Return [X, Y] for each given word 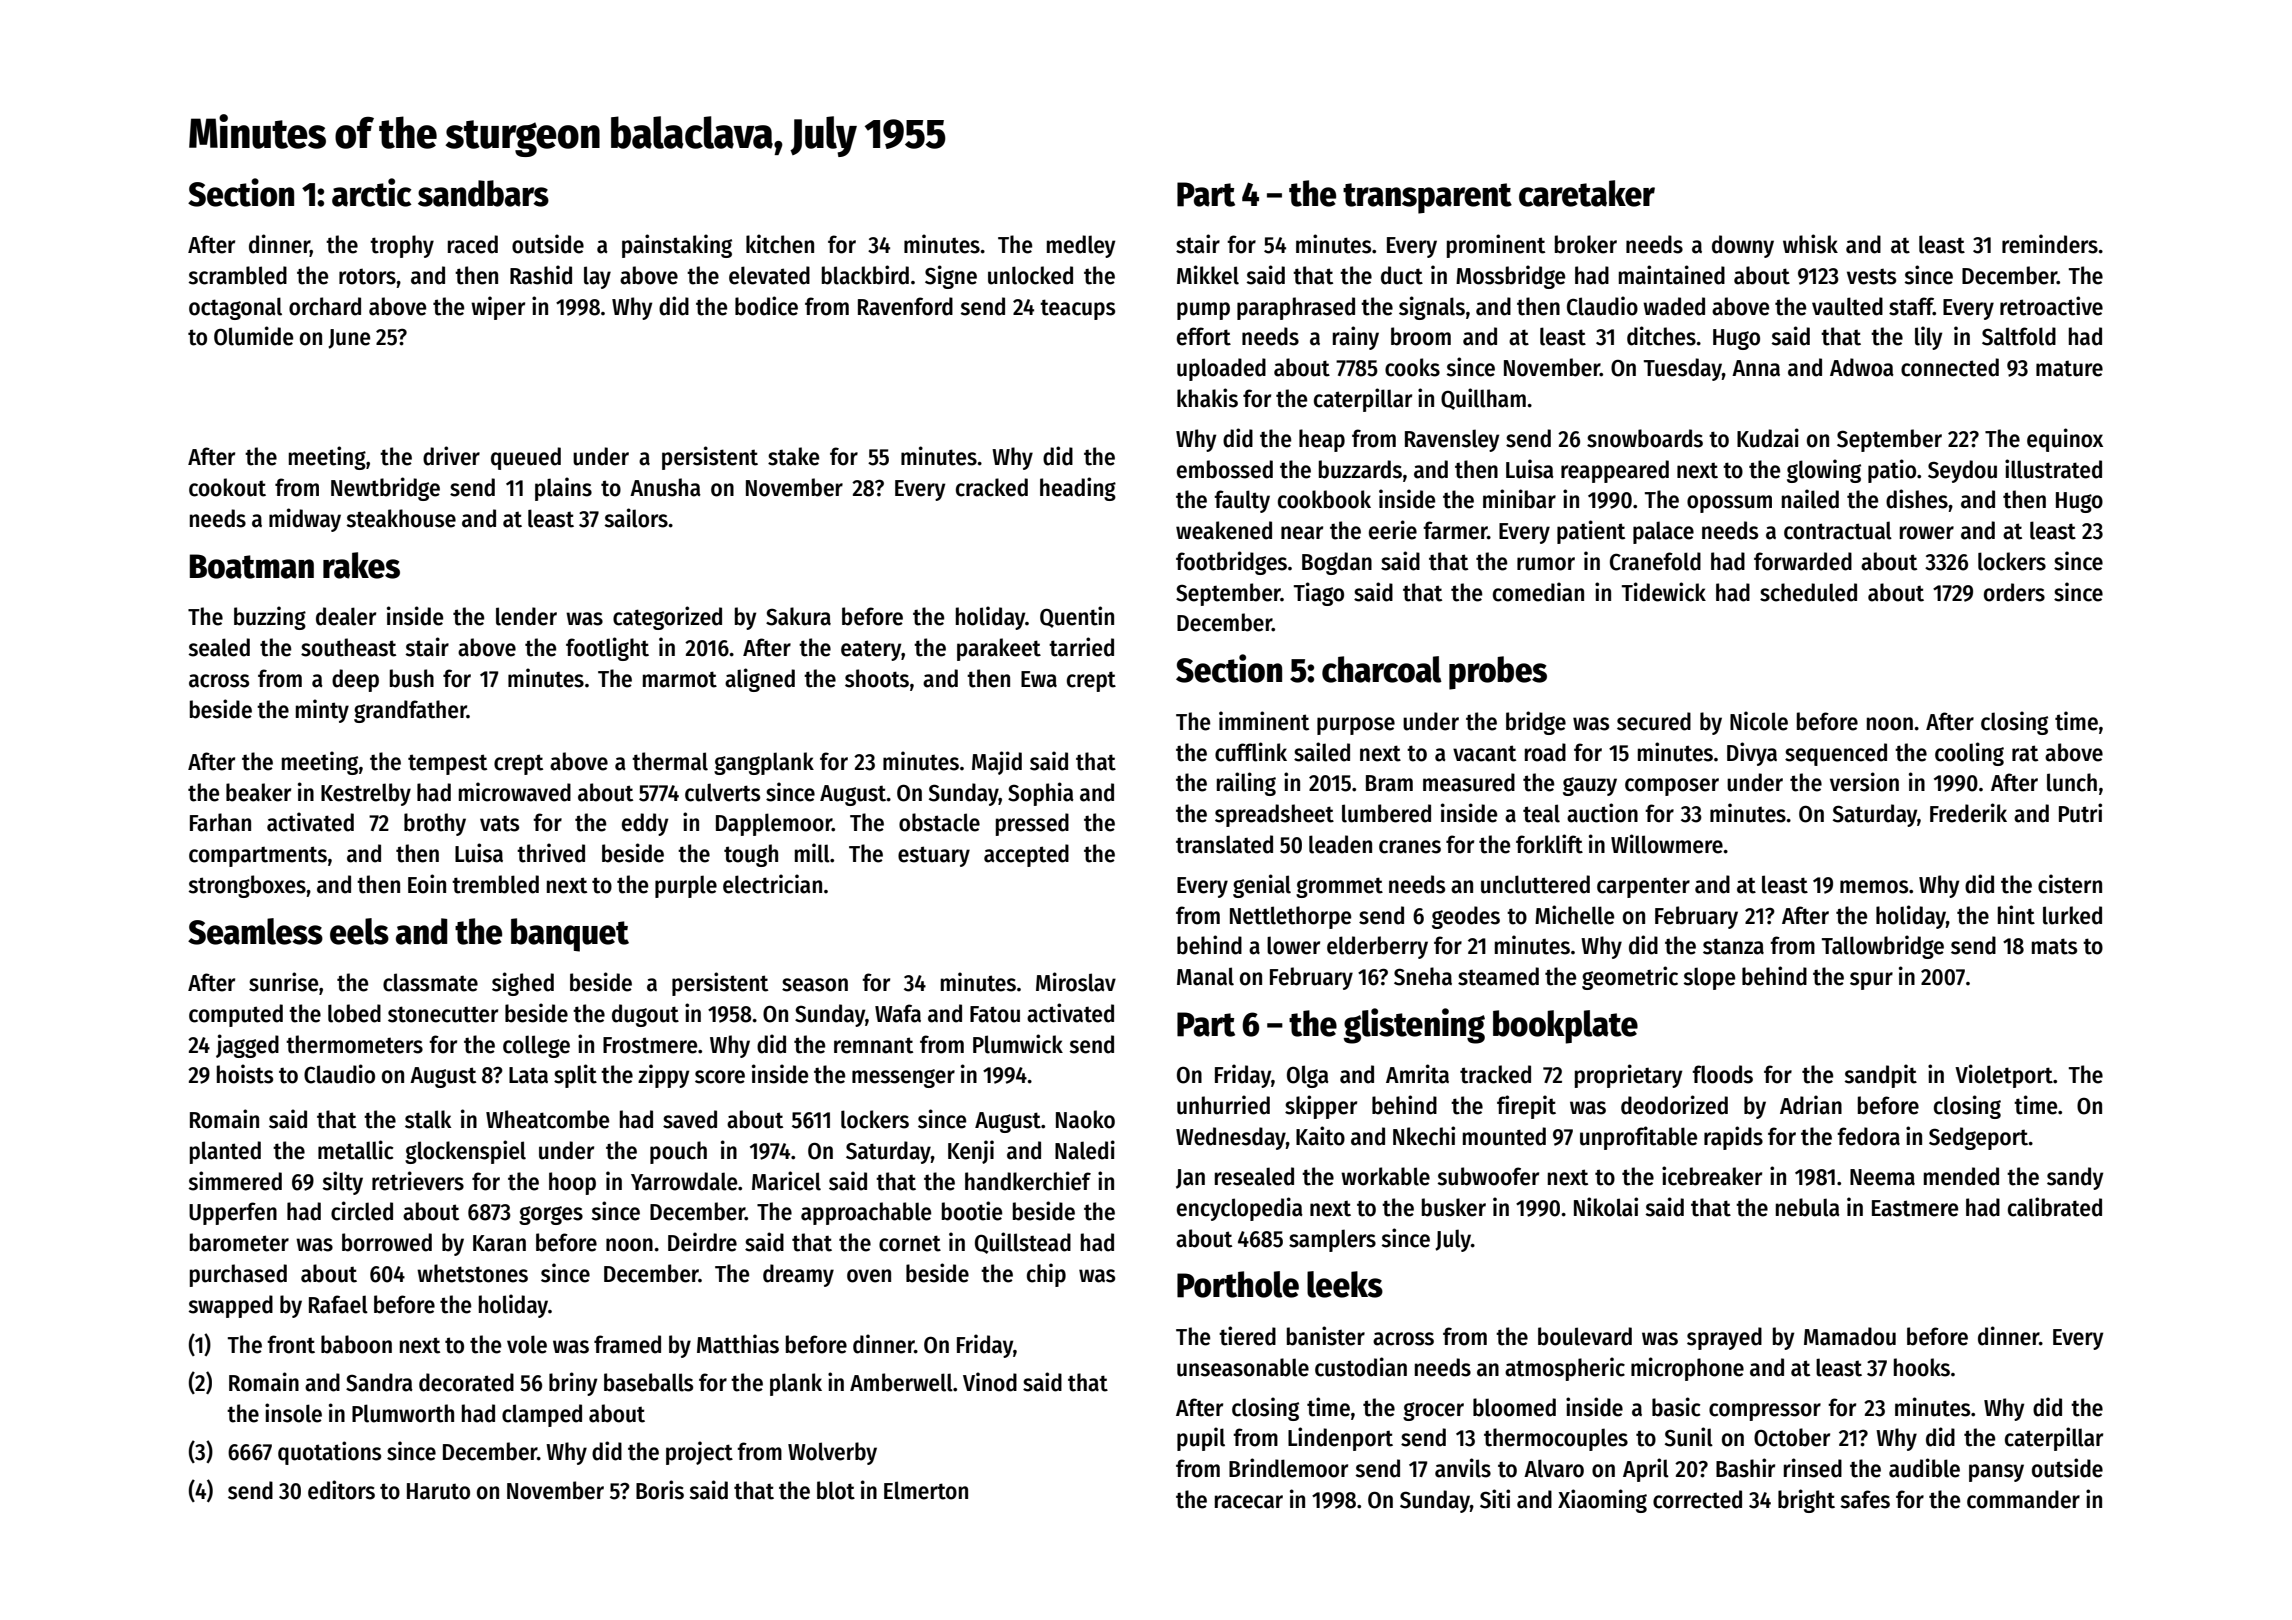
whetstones [472, 1273]
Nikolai [1606, 1207]
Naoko [1085, 1119]
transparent [1427, 198]
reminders [2050, 244]
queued [526, 458]
